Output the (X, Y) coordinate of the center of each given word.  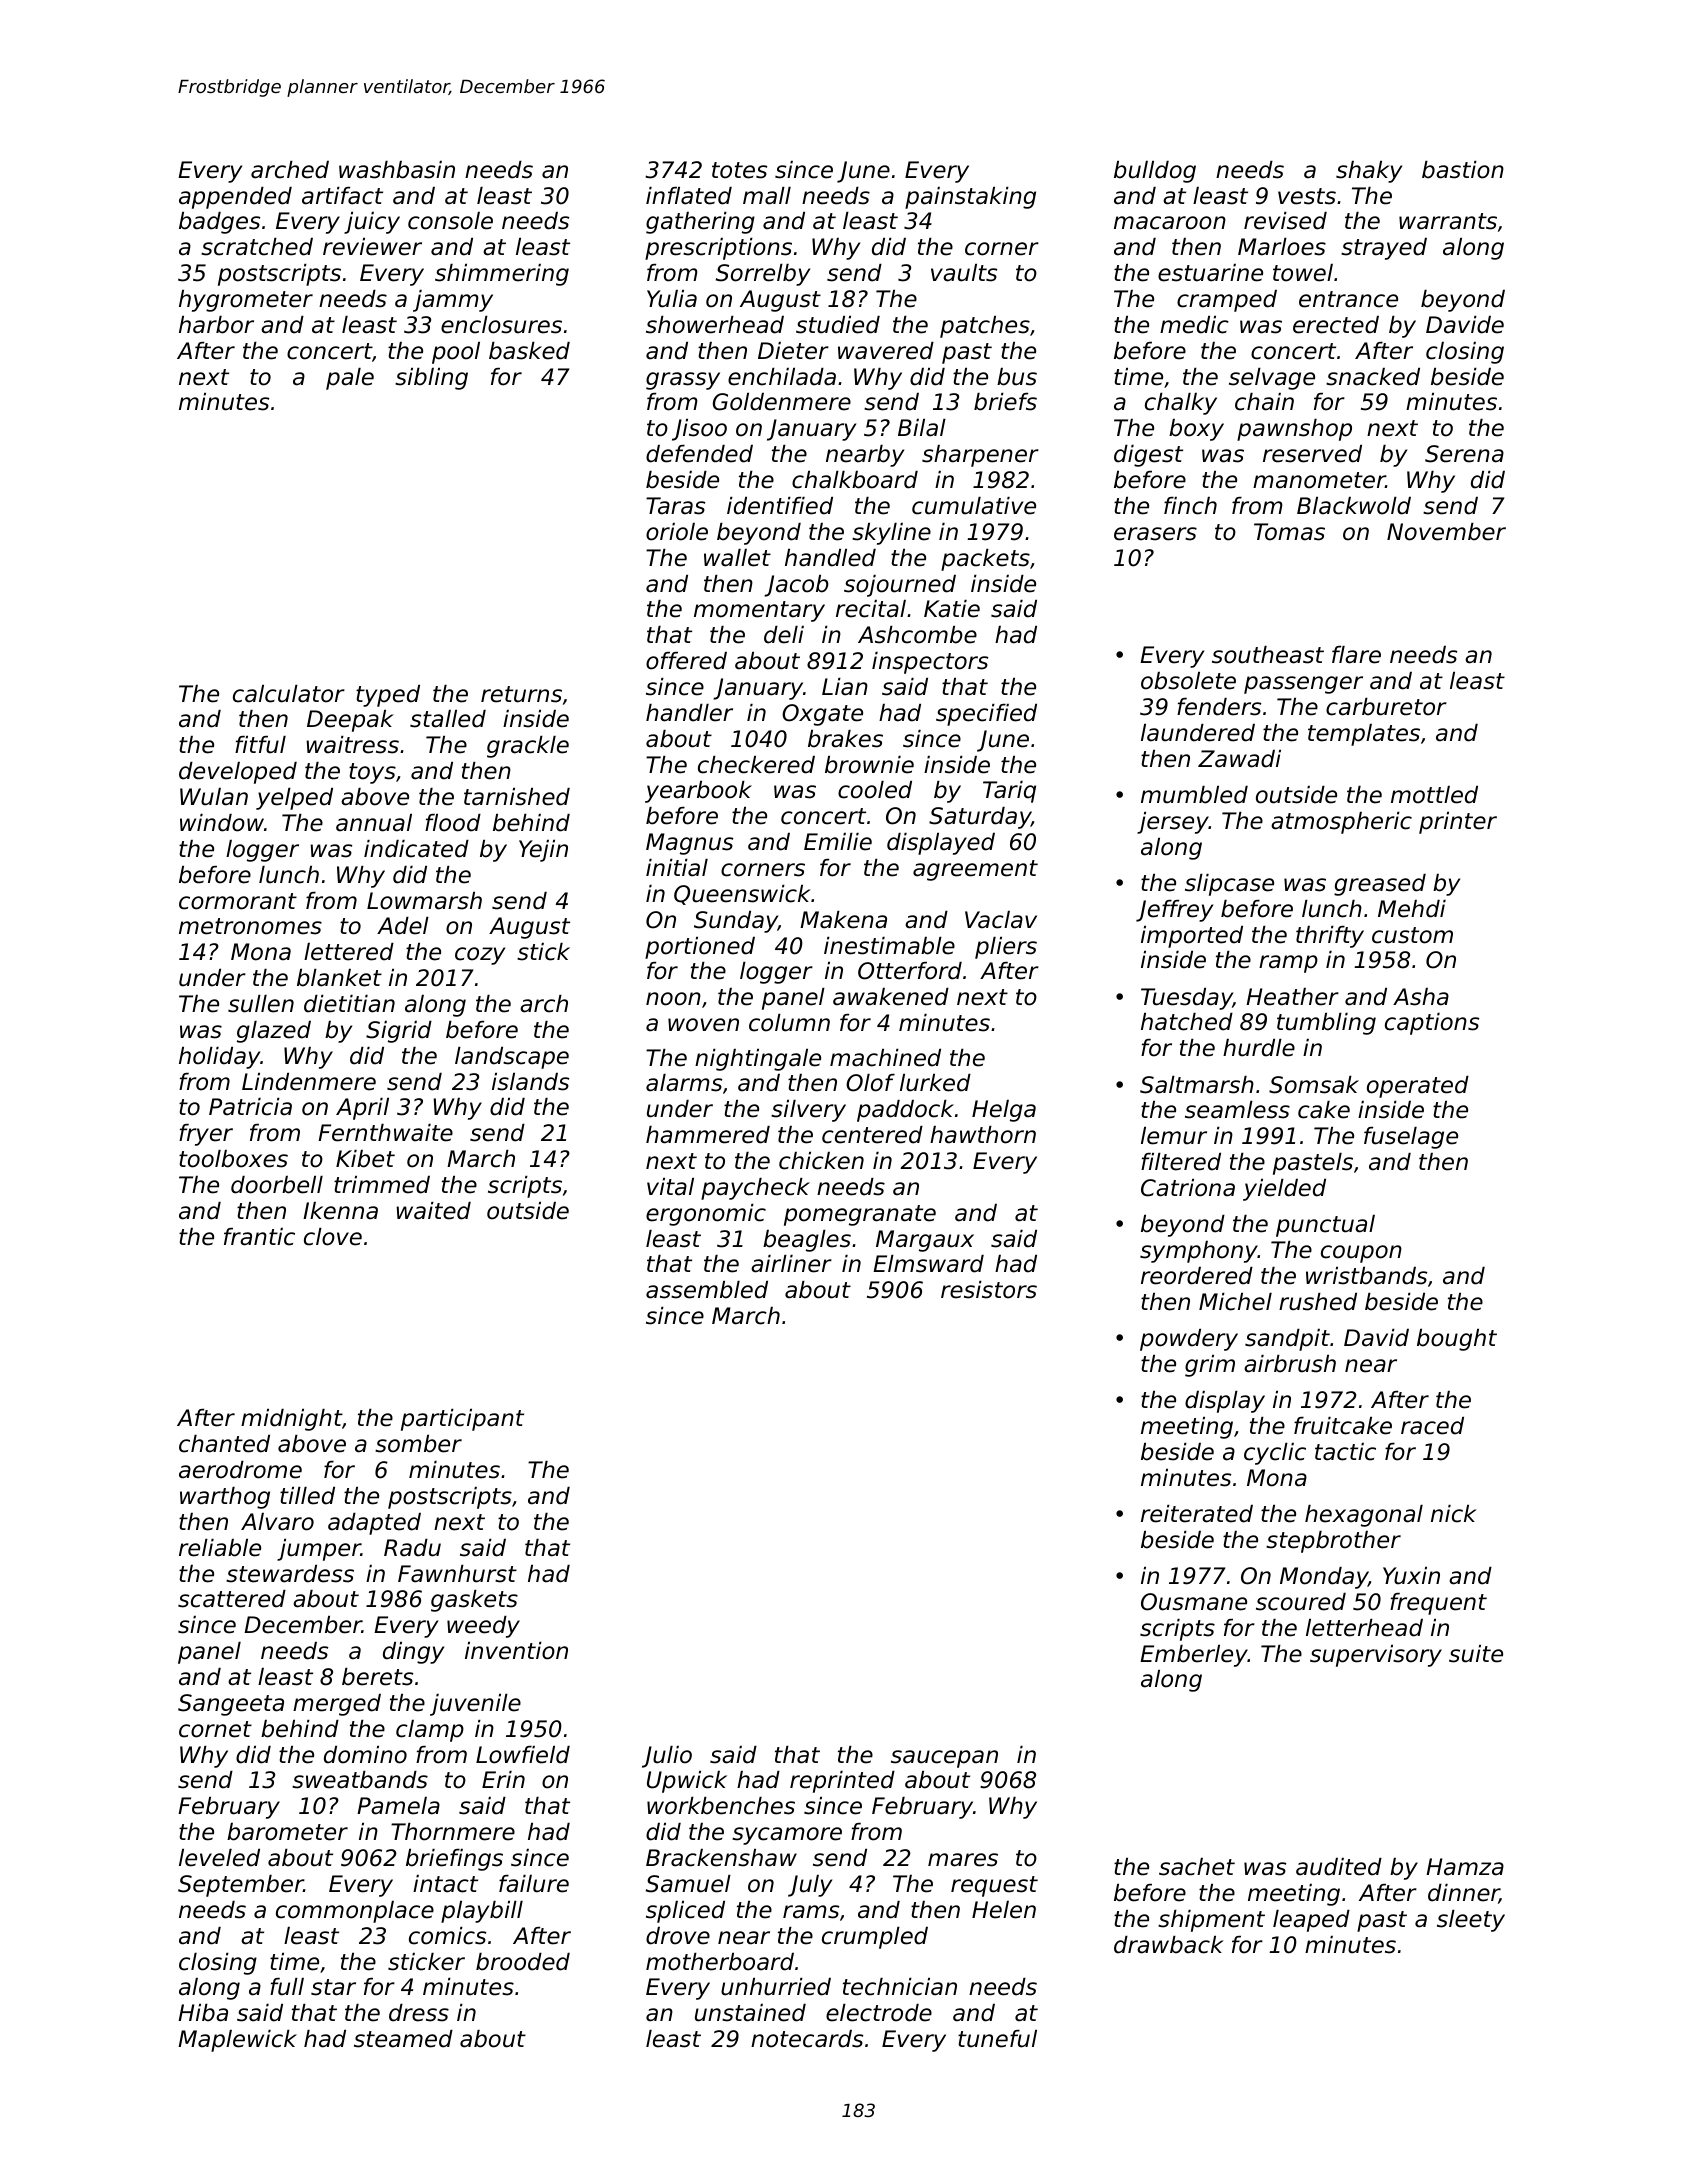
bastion (1463, 170)
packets (985, 560)
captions (1432, 1024)
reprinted (842, 1782)
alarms (684, 1083)
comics (447, 1936)
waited (433, 1211)
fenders (1219, 707)
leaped (1311, 1921)
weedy (483, 1627)
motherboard (720, 1962)
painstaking (970, 198)
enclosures (501, 325)
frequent (1438, 1604)
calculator (289, 694)
